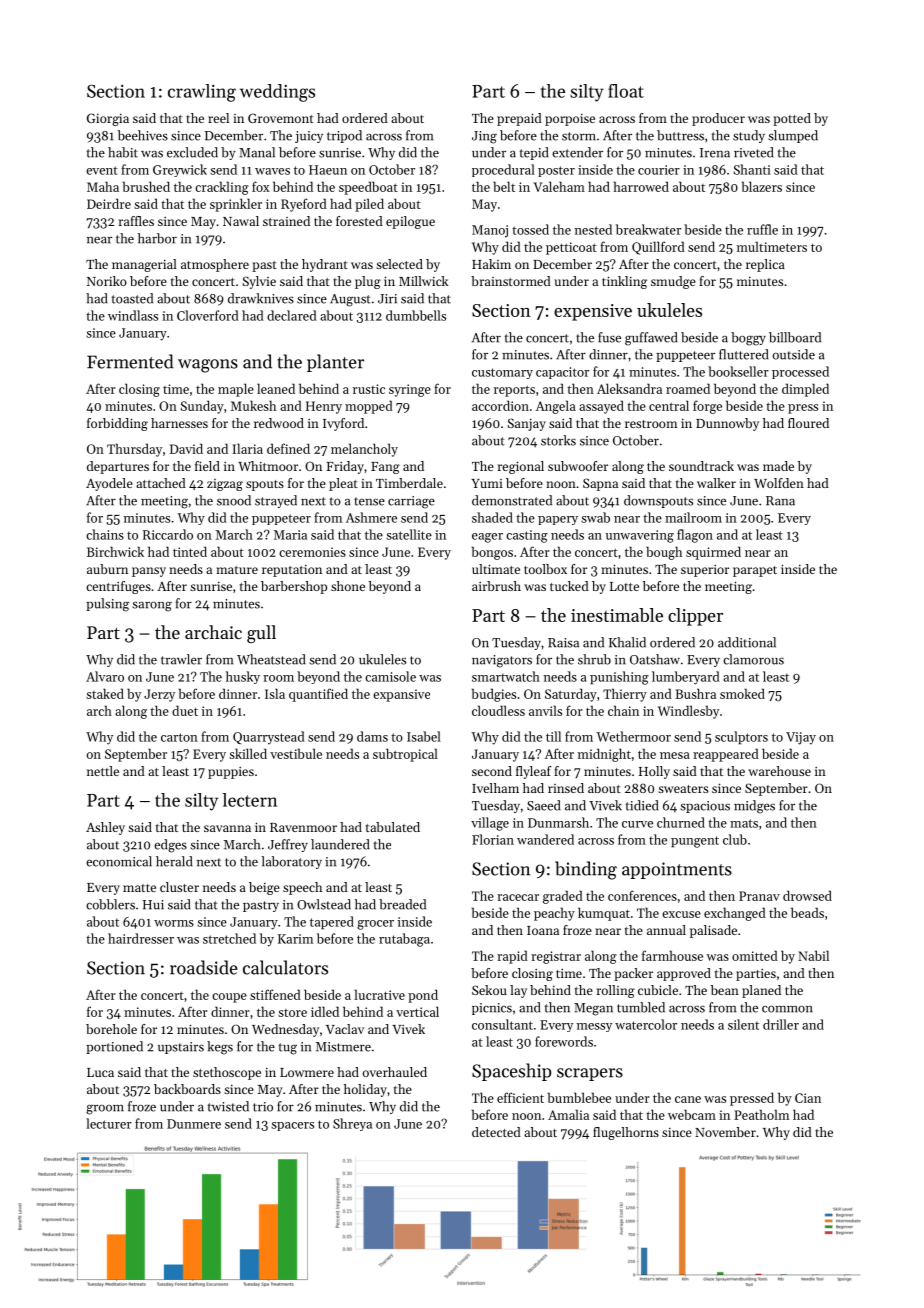 This screenshot has height=1308, width=924. Describe the element at coordinates (726, 755) in the screenshot. I see `reappeared` at that location.
